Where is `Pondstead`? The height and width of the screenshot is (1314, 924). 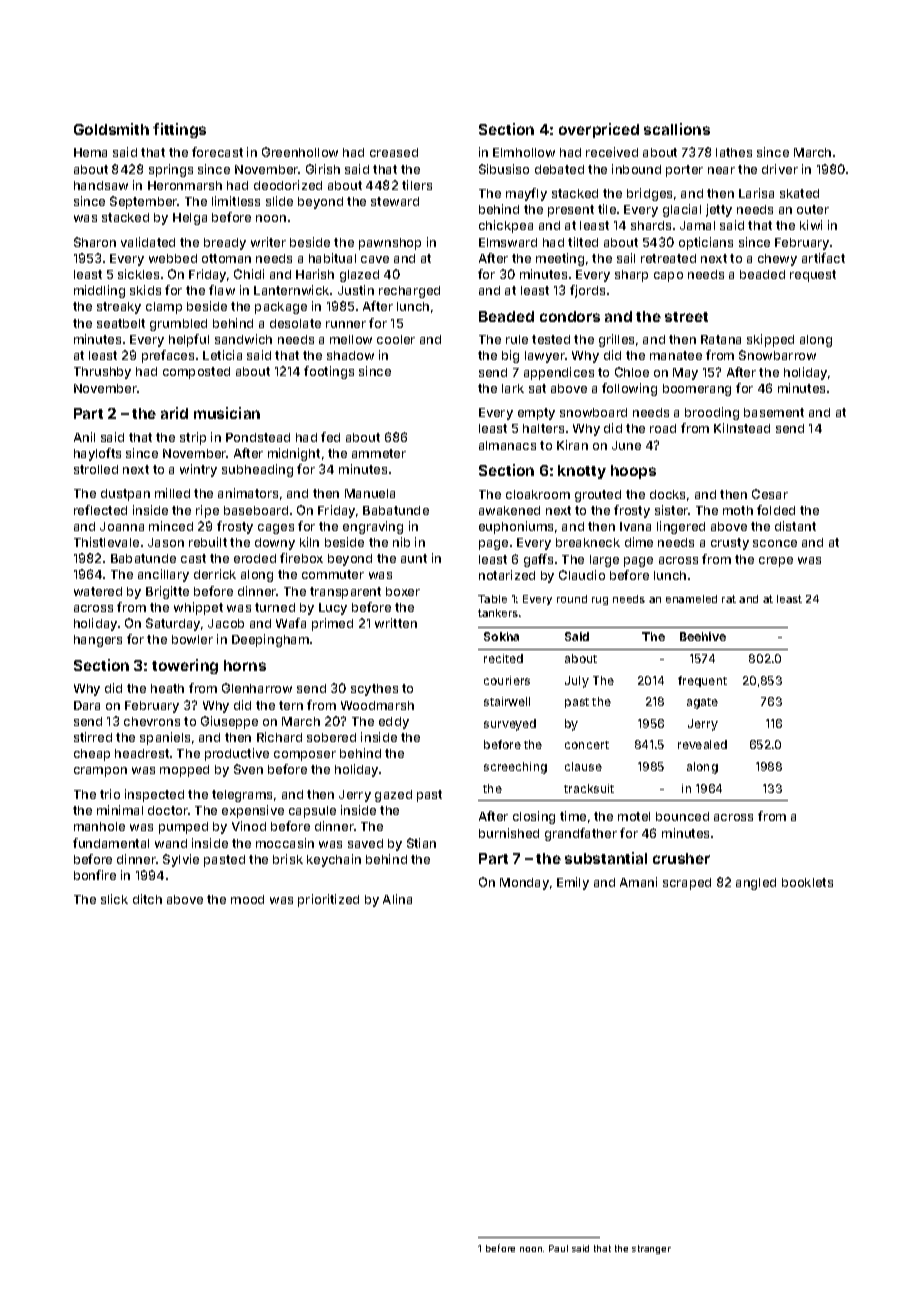 Pondstead is located at coordinates (258, 437).
